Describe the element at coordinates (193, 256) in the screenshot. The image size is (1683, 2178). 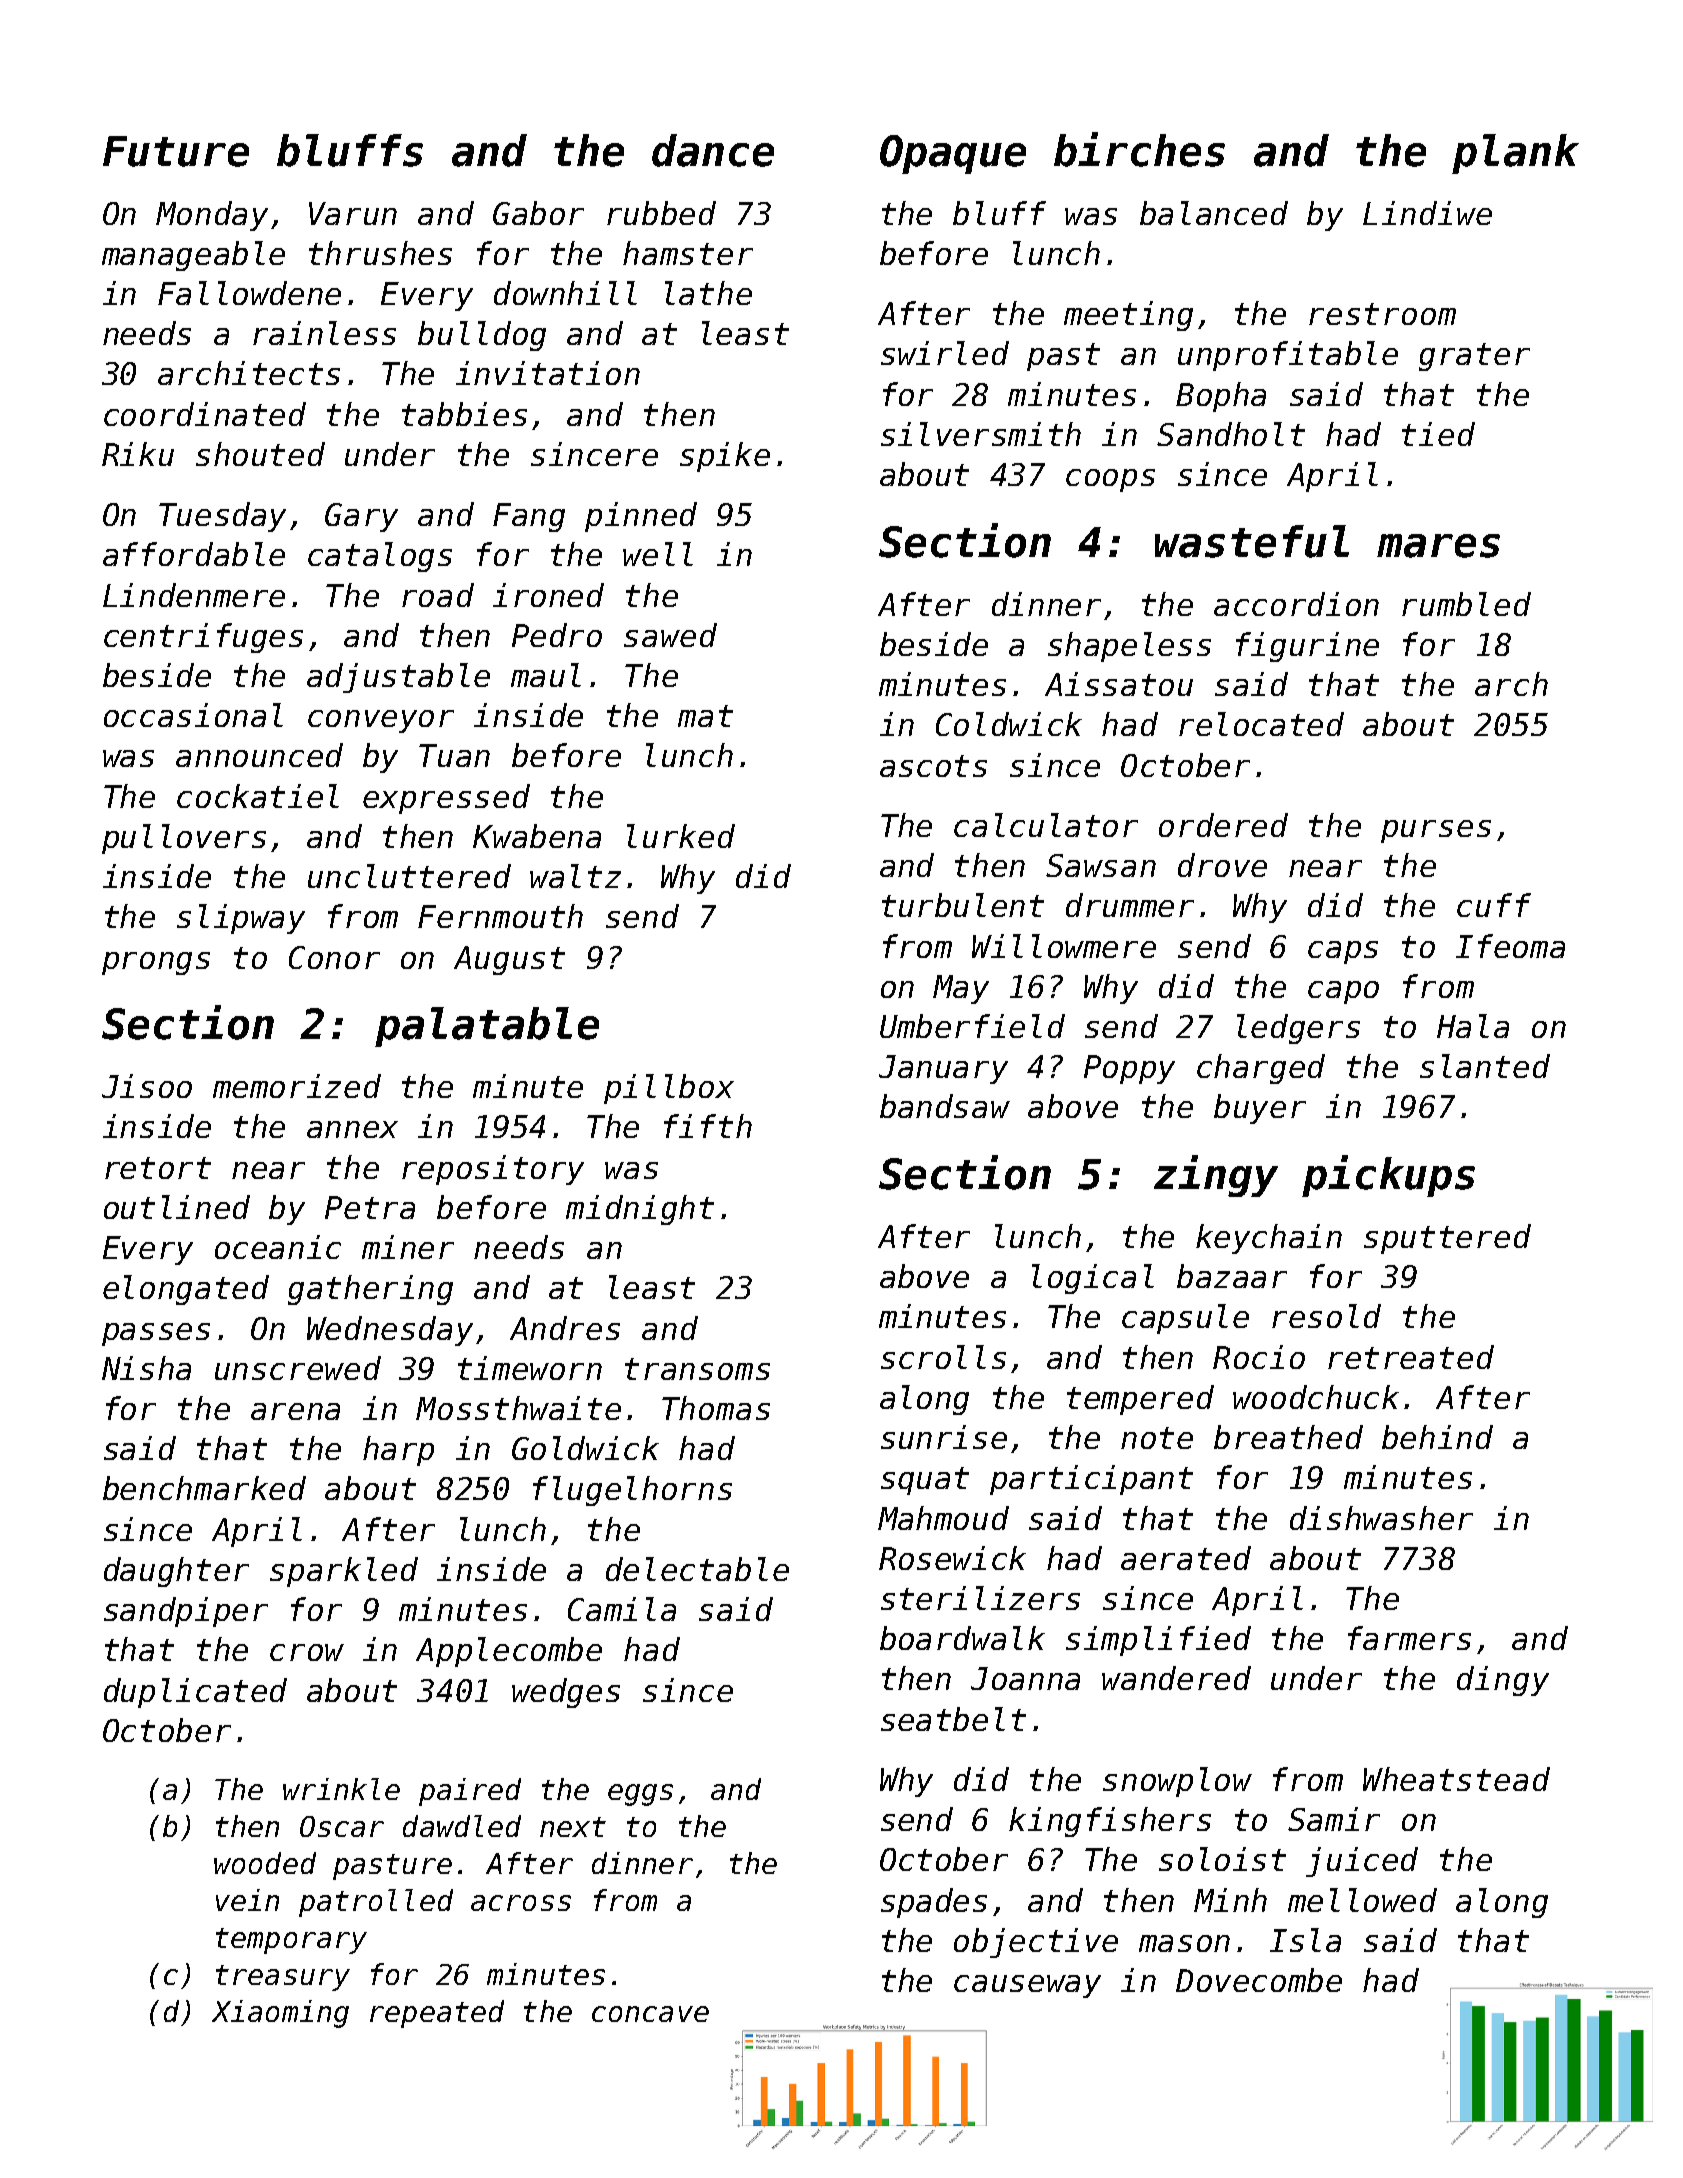
I see `manageable` at that location.
